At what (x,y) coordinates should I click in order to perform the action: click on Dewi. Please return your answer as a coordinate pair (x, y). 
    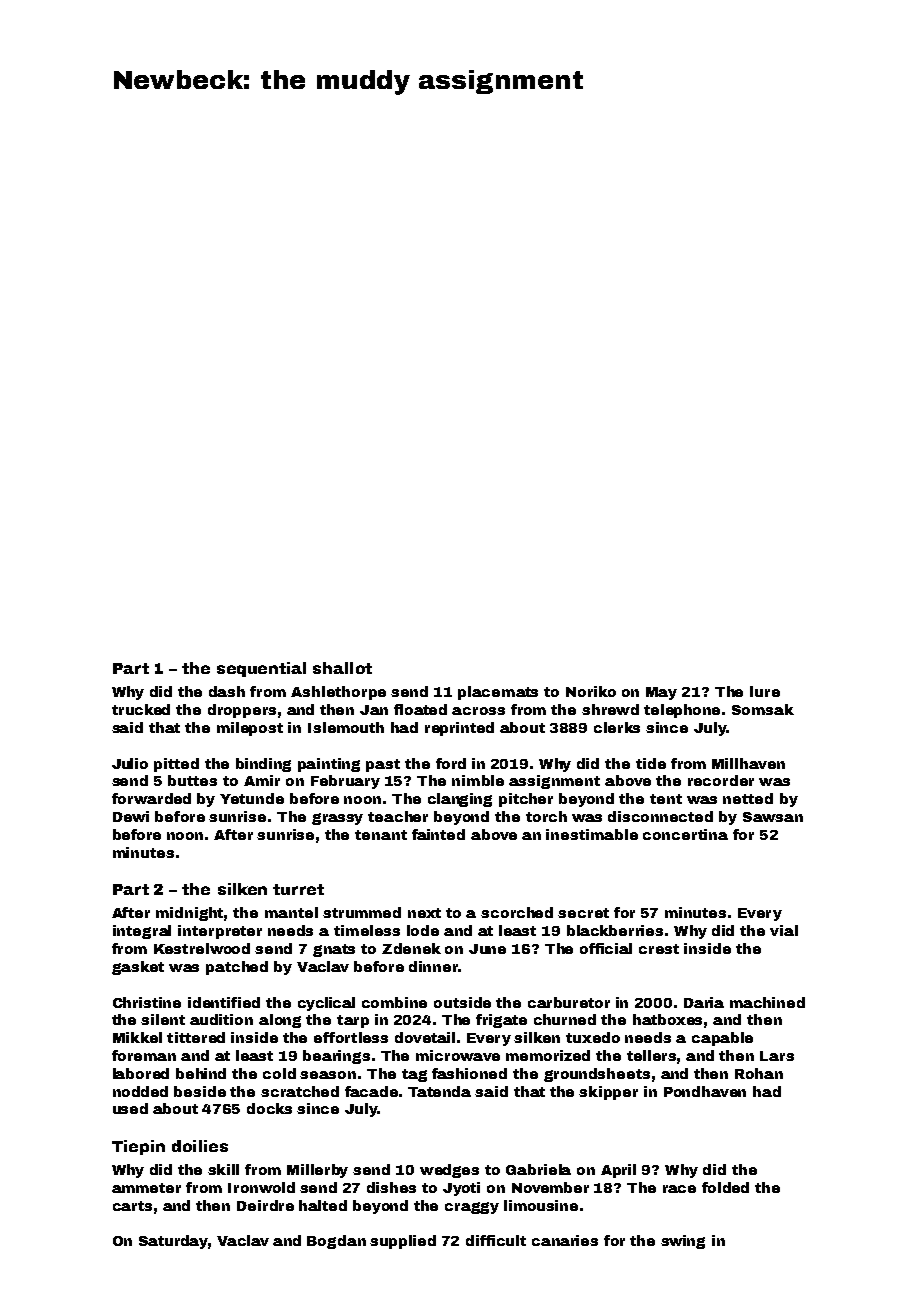
    Looking at the image, I should click on (131, 816).
